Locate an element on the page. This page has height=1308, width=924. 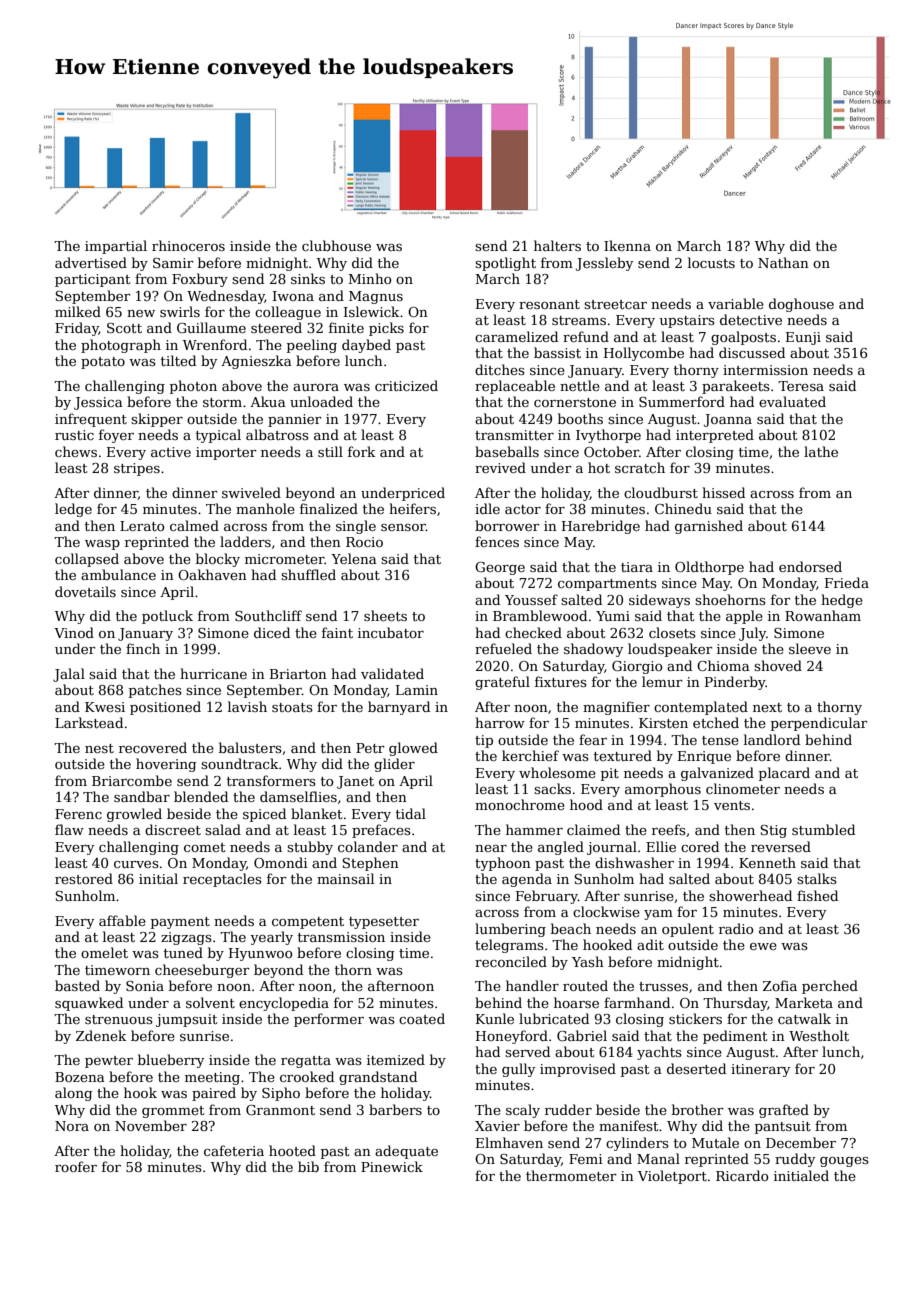
perched is located at coordinates (830, 987).
